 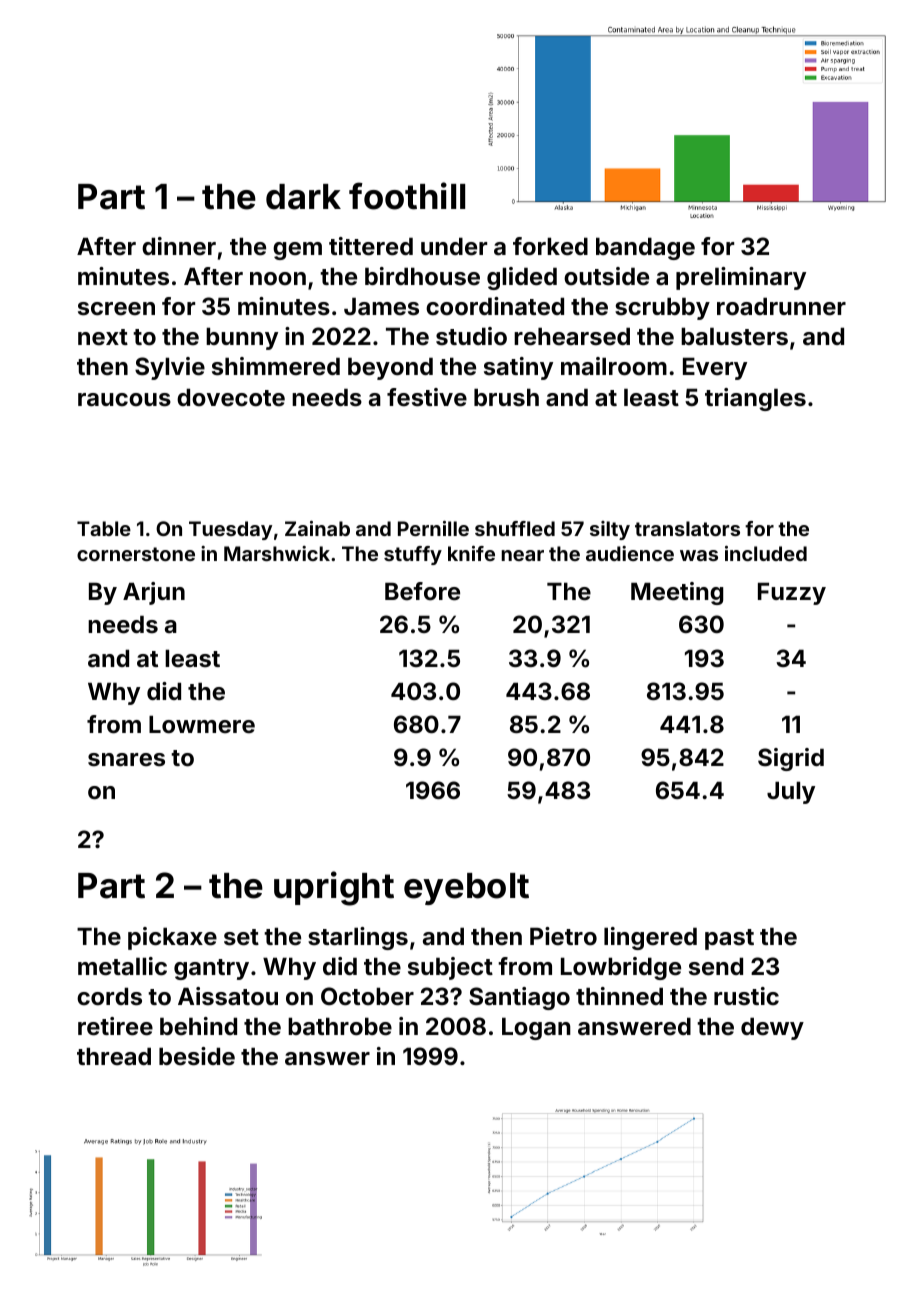 I want to click on brush, so click(x=506, y=398).
